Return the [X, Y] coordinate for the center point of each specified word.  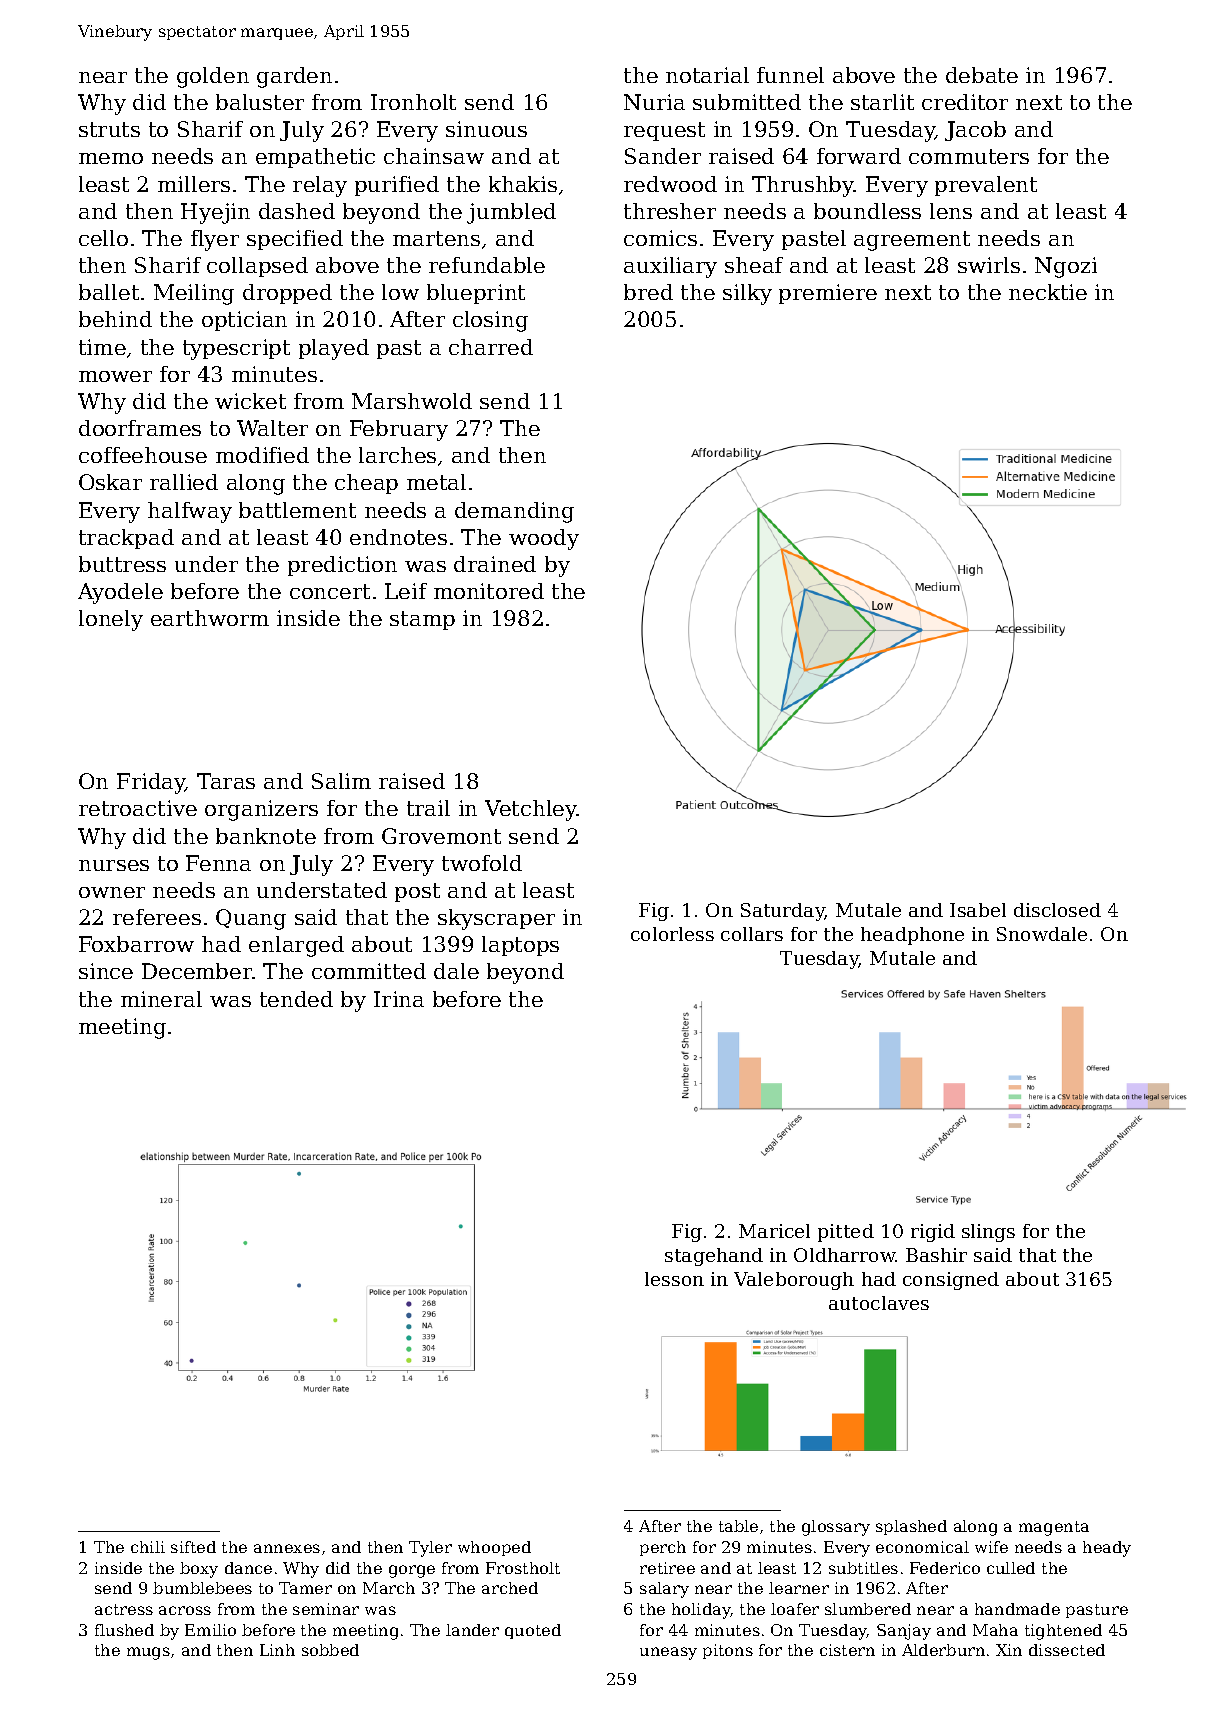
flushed [124, 1630]
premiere [828, 294]
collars [752, 934]
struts [109, 129]
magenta [1054, 1528]
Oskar [110, 482]
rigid [933, 1233]
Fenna [218, 863]
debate [982, 75]
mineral [161, 999]
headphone [912, 936]
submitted [747, 102]
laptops [520, 946]
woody [544, 539]
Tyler [430, 1549]
